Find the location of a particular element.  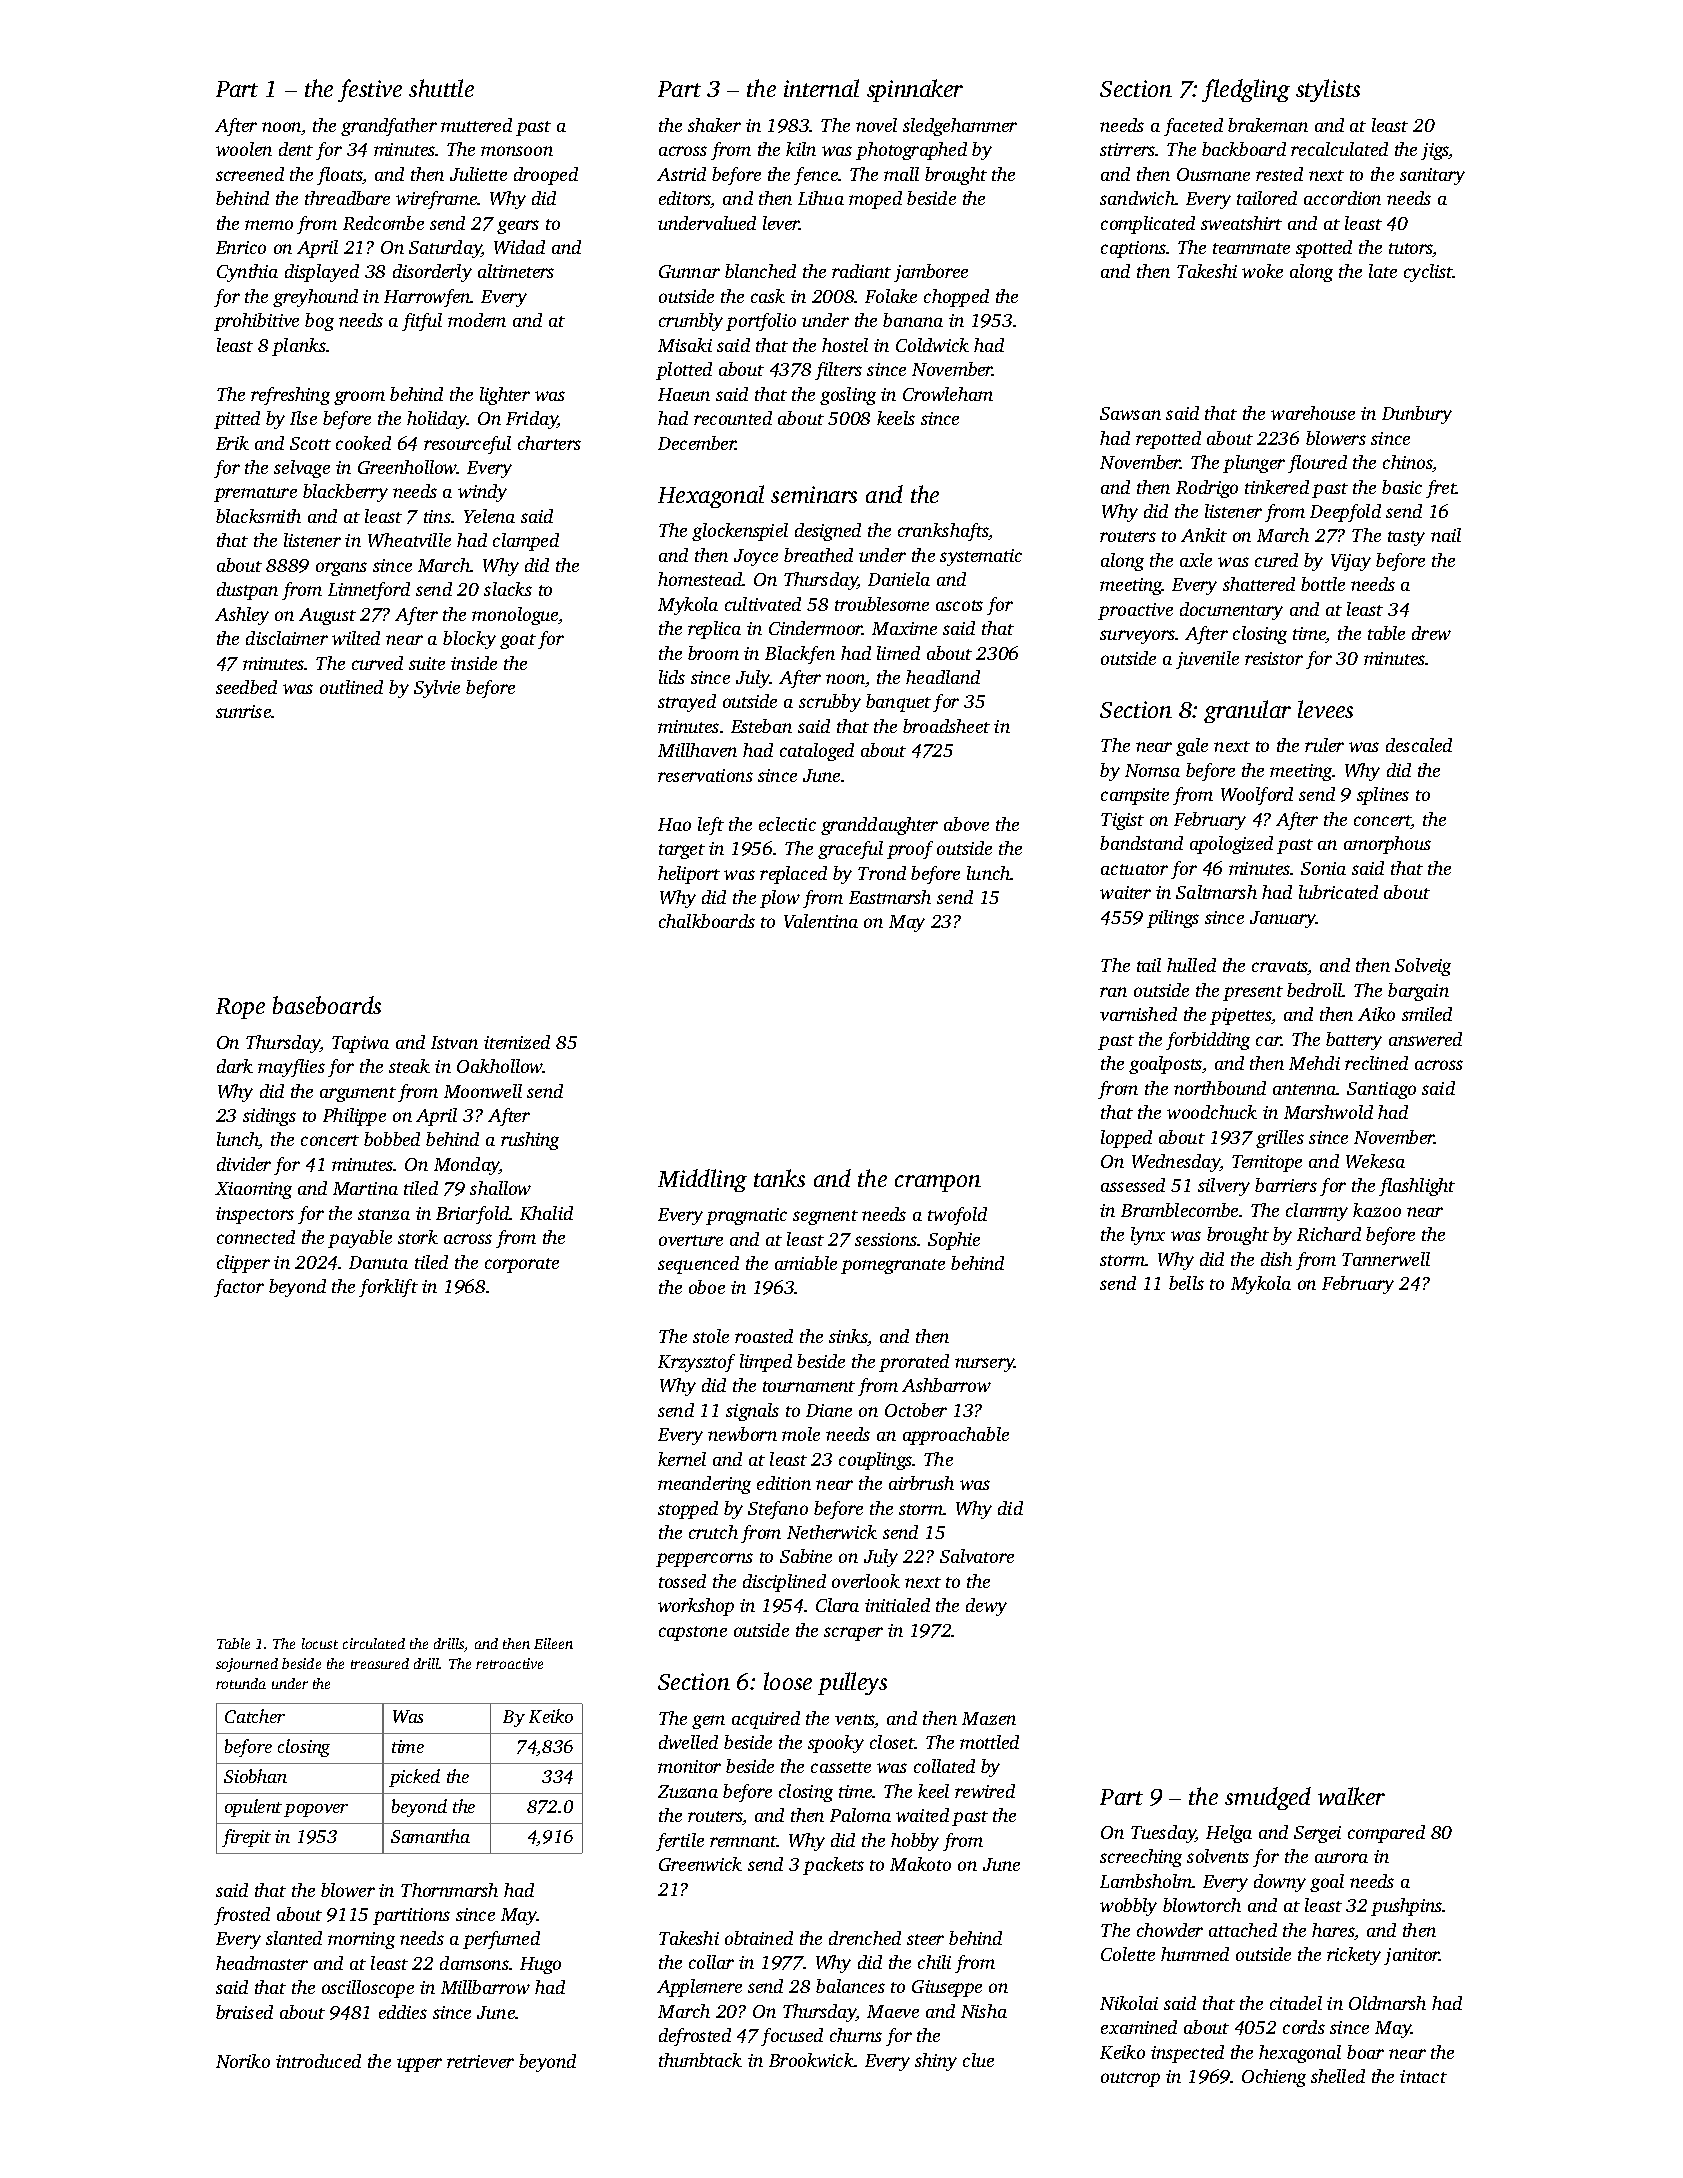

Noriko is located at coordinates (243, 2061).
